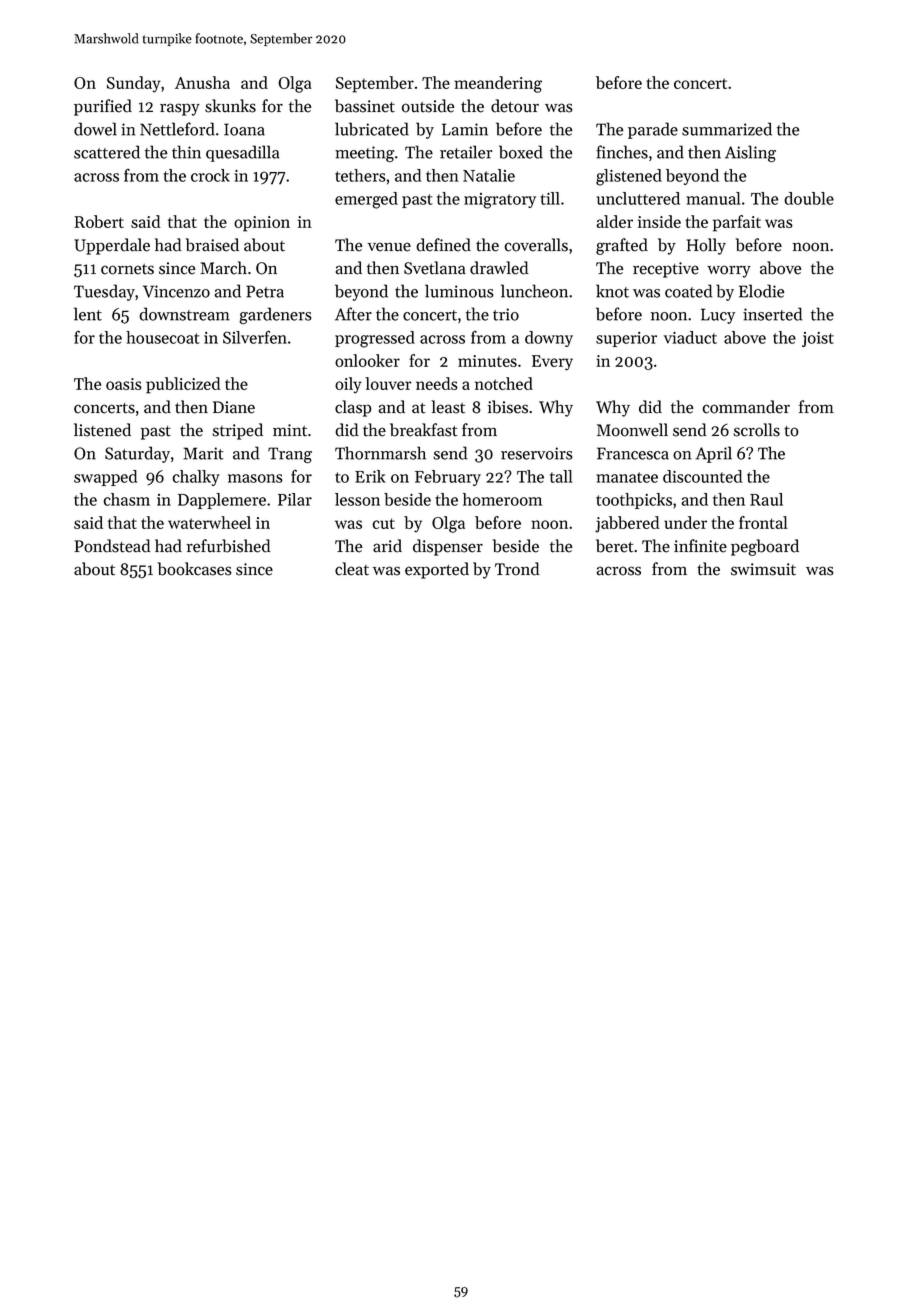  I want to click on joist, so click(818, 339).
